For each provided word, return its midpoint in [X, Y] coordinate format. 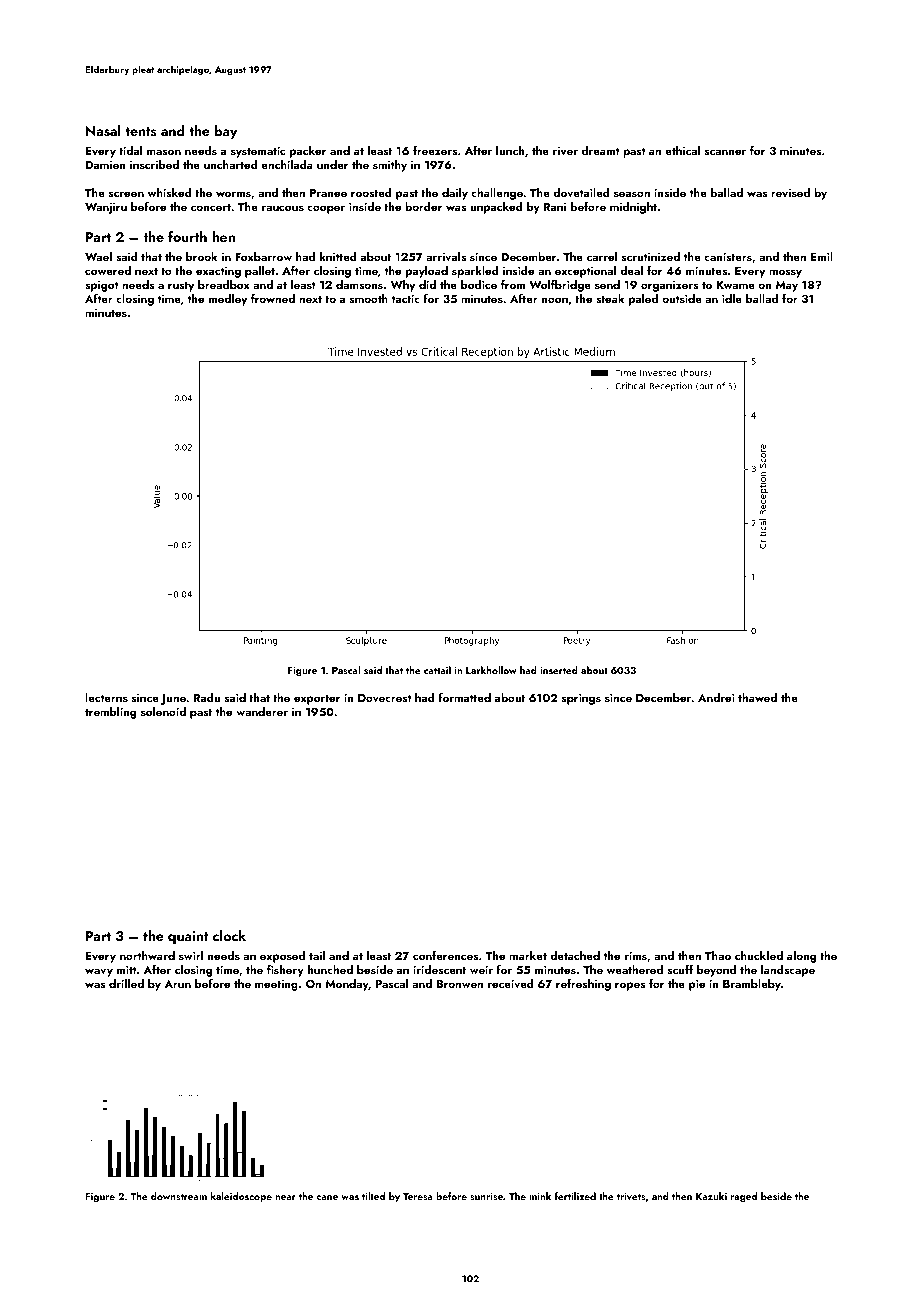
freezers [435, 150]
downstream [179, 1196]
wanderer [262, 711]
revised [790, 192]
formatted [464, 697]
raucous [283, 208]
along [801, 957]
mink [540, 1196]
